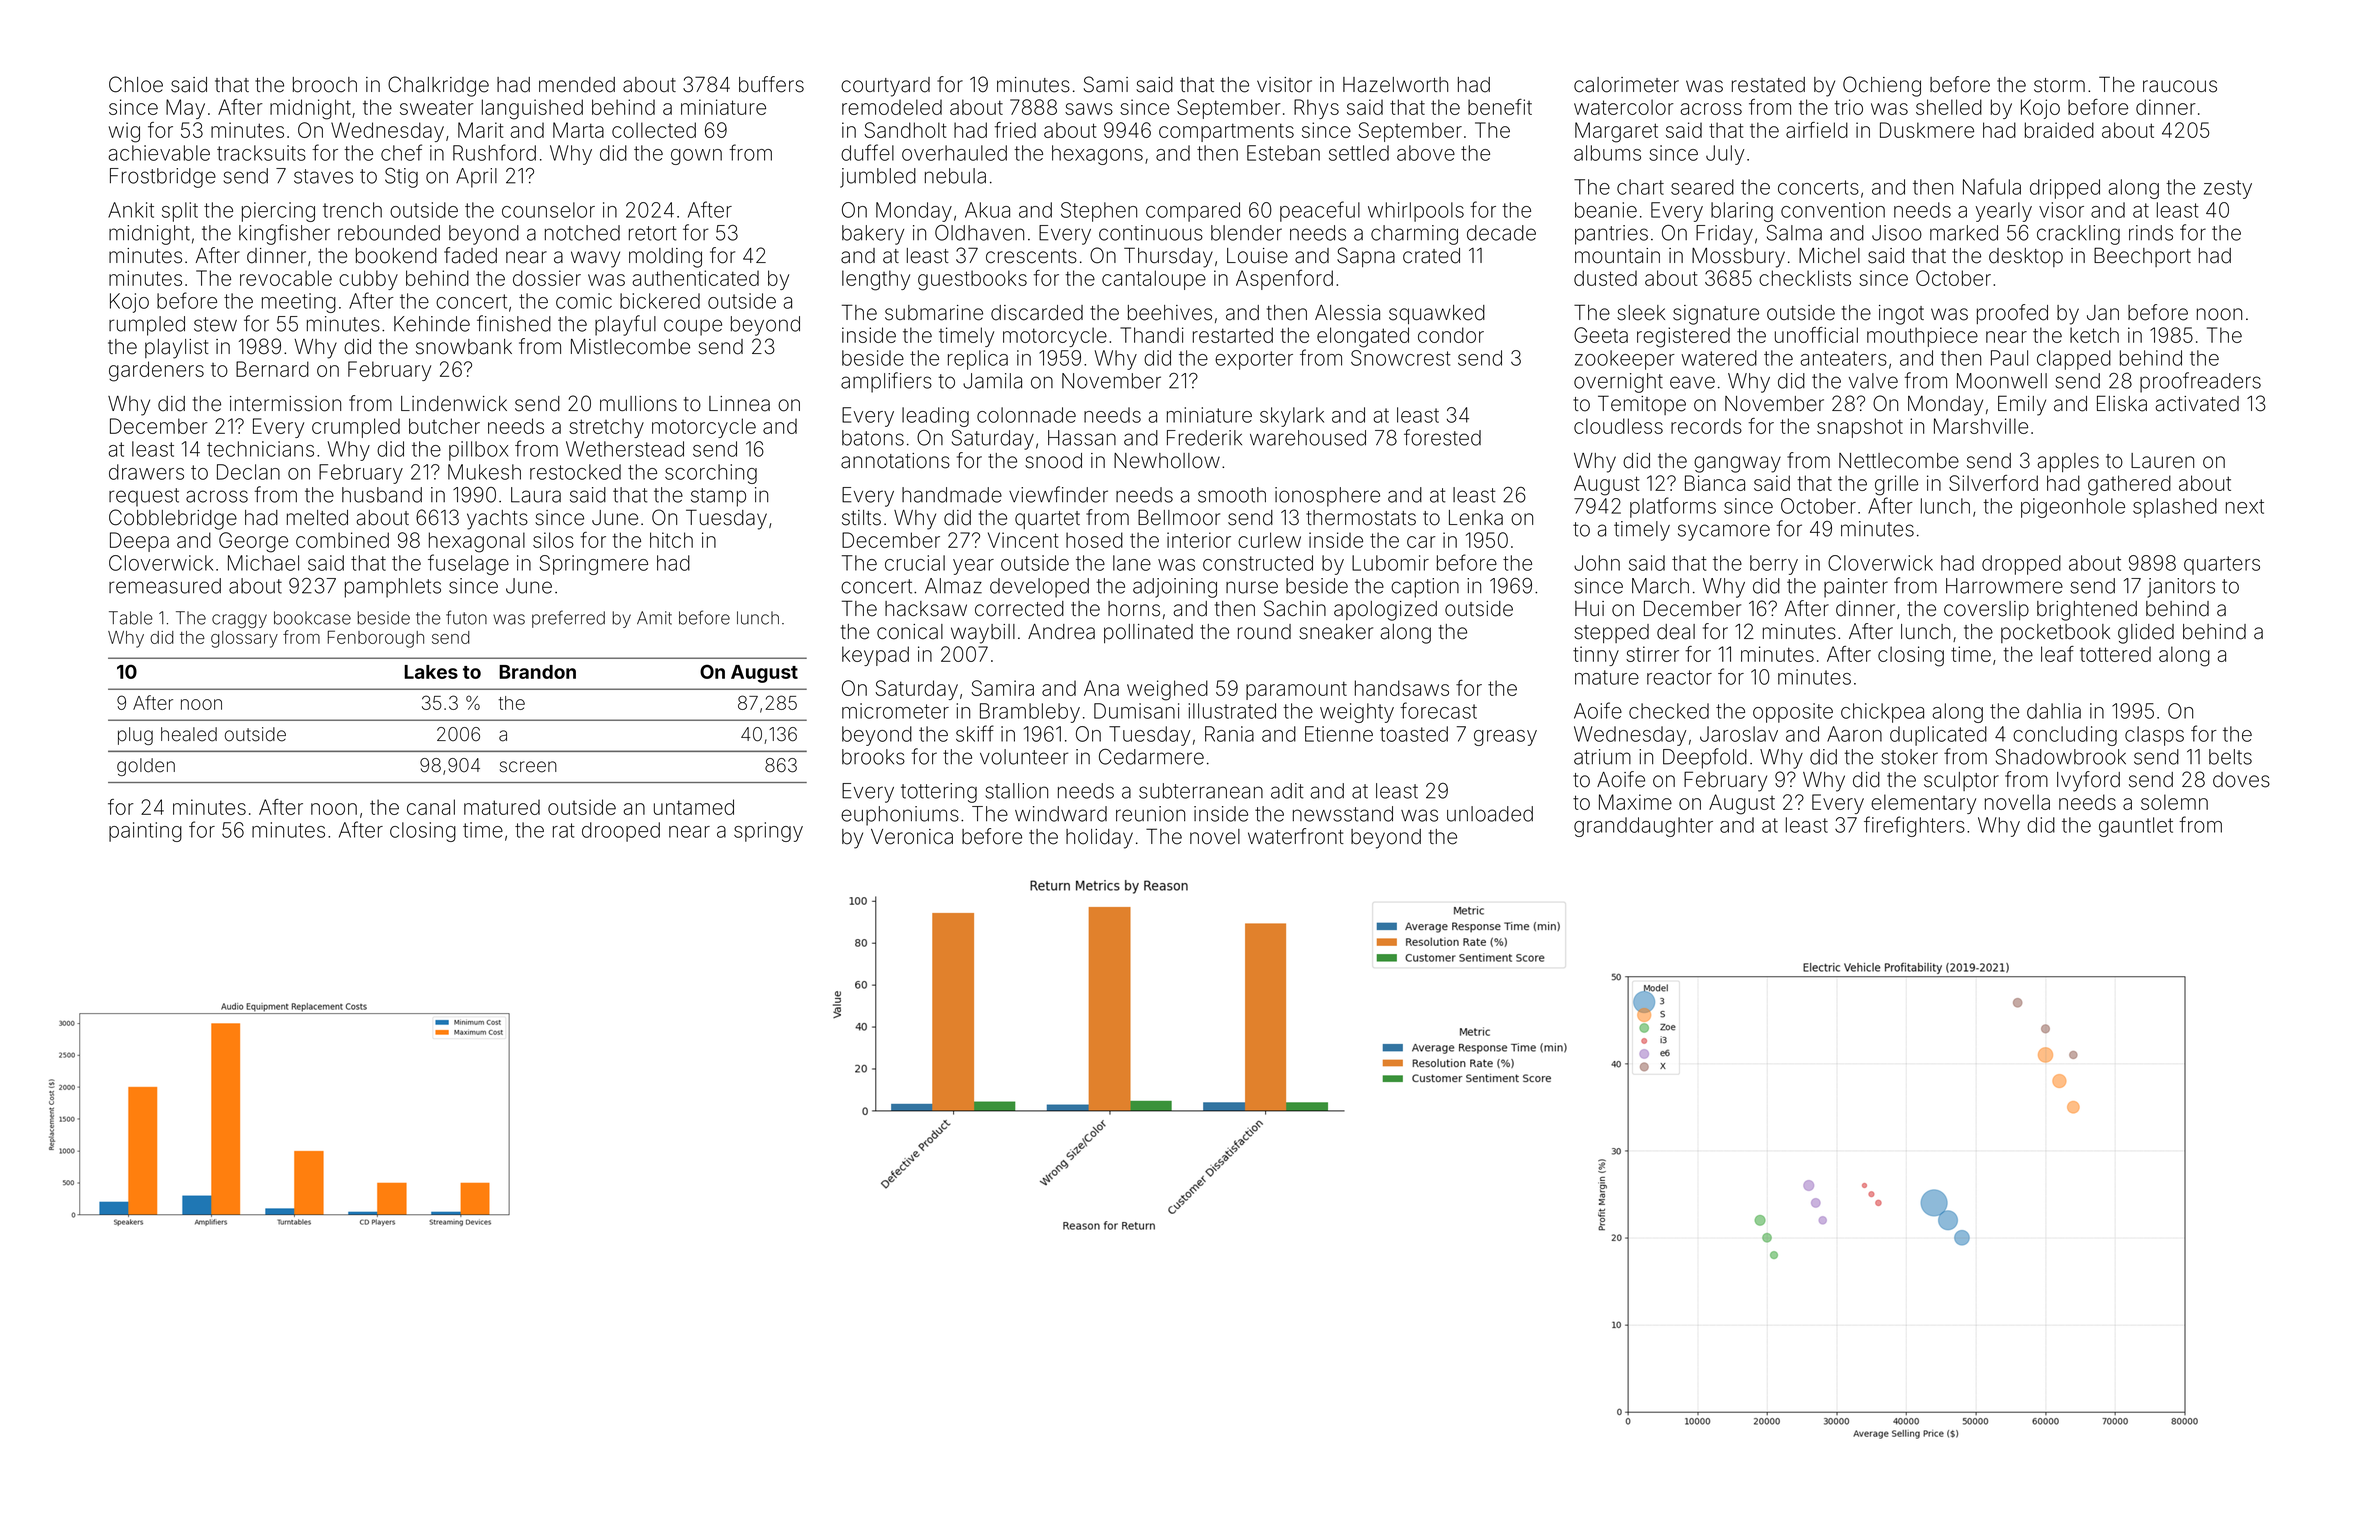 The width and height of the document is (2380, 1540). What do you see at coordinates (621, 832) in the document?
I see `drooped` at bounding box center [621, 832].
